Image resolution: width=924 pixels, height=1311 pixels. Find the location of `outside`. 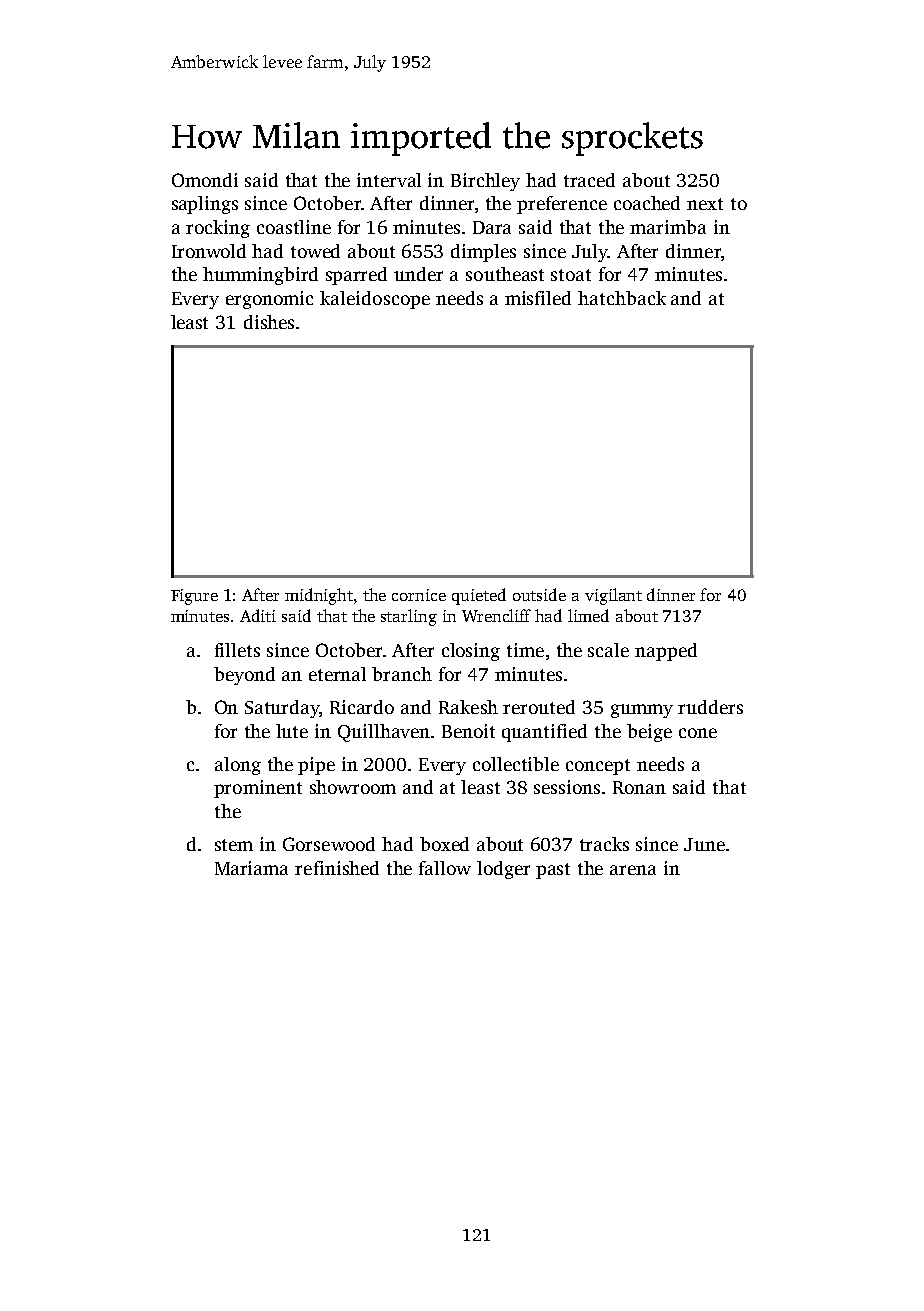

outside is located at coordinates (539, 594).
